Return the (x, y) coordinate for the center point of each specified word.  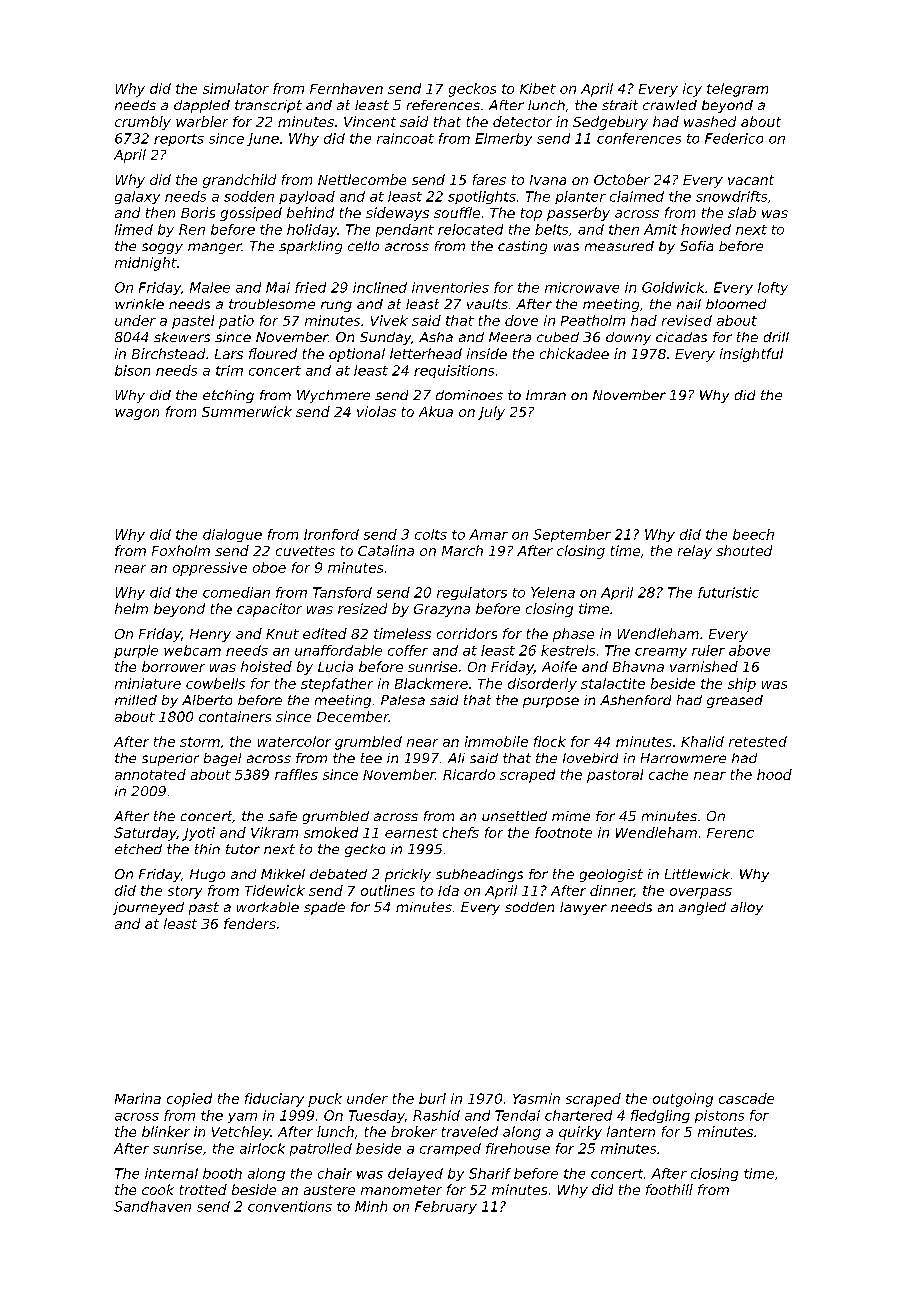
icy (692, 90)
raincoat (405, 138)
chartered (578, 1115)
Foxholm (181, 550)
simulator (236, 88)
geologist (611, 875)
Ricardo (469, 774)
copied (189, 1100)
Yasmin (536, 1098)
